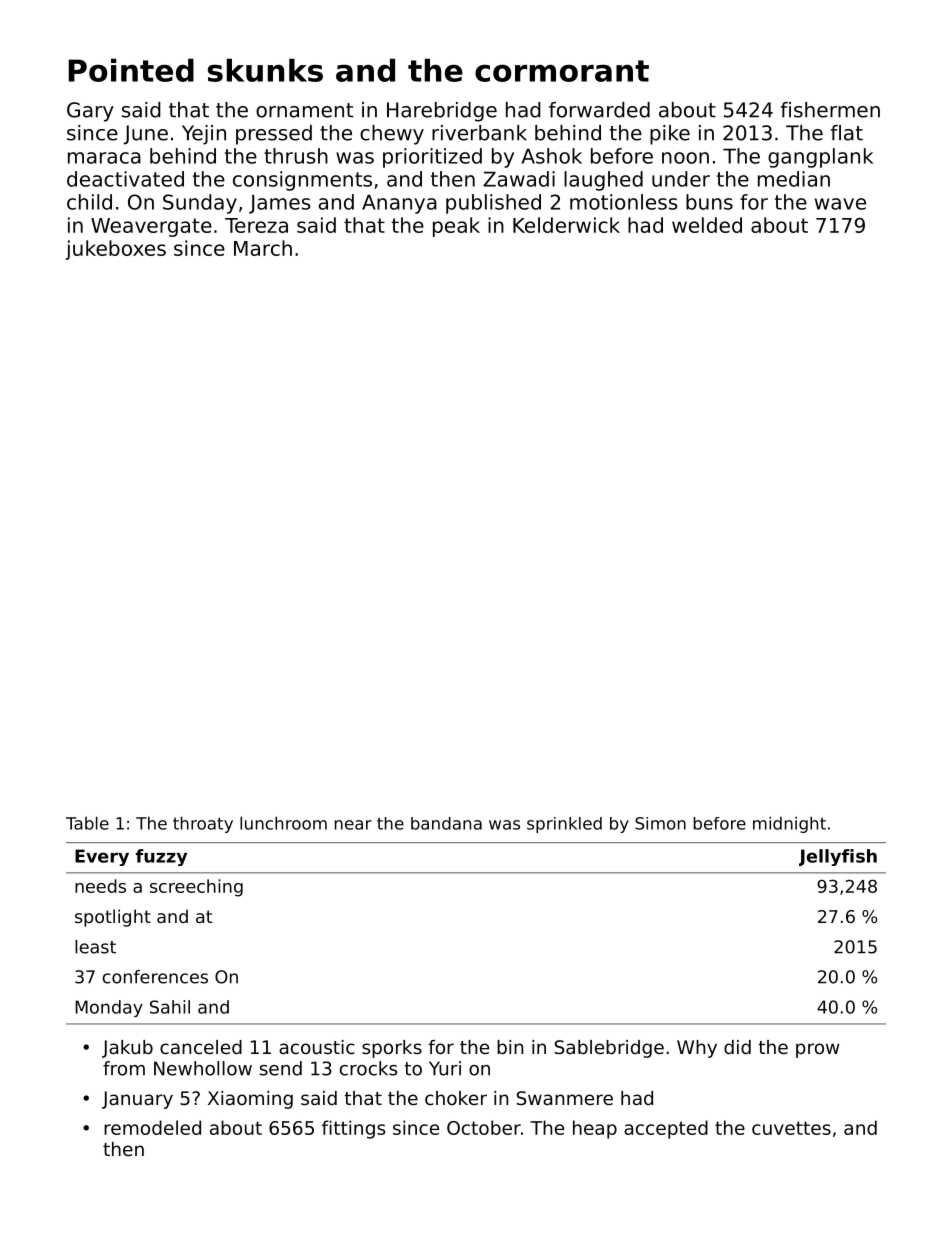  Describe the element at coordinates (353, 825) in the image. I see `near` at that location.
